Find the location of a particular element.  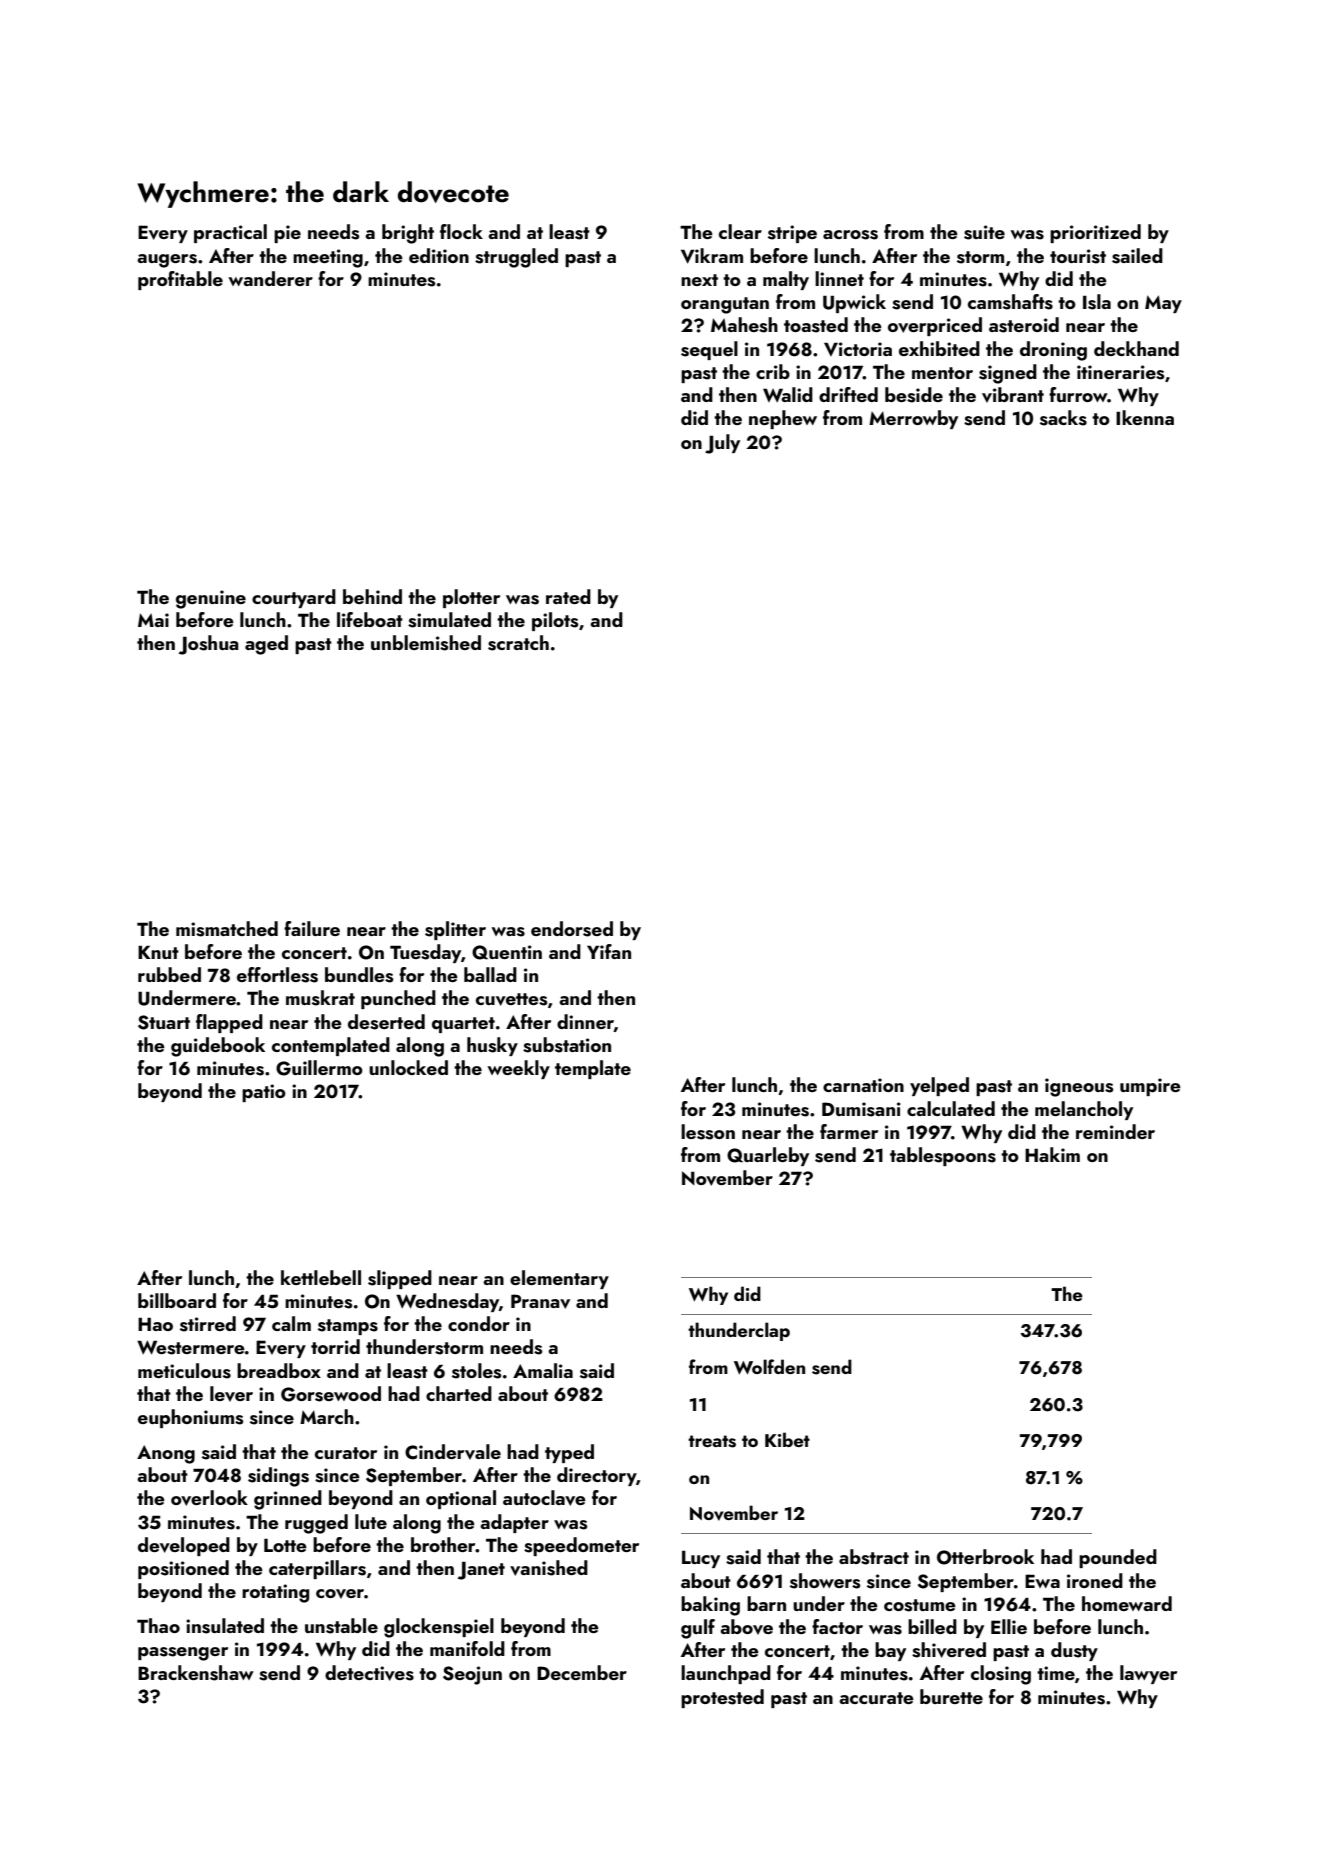

stripe is located at coordinates (792, 234).
